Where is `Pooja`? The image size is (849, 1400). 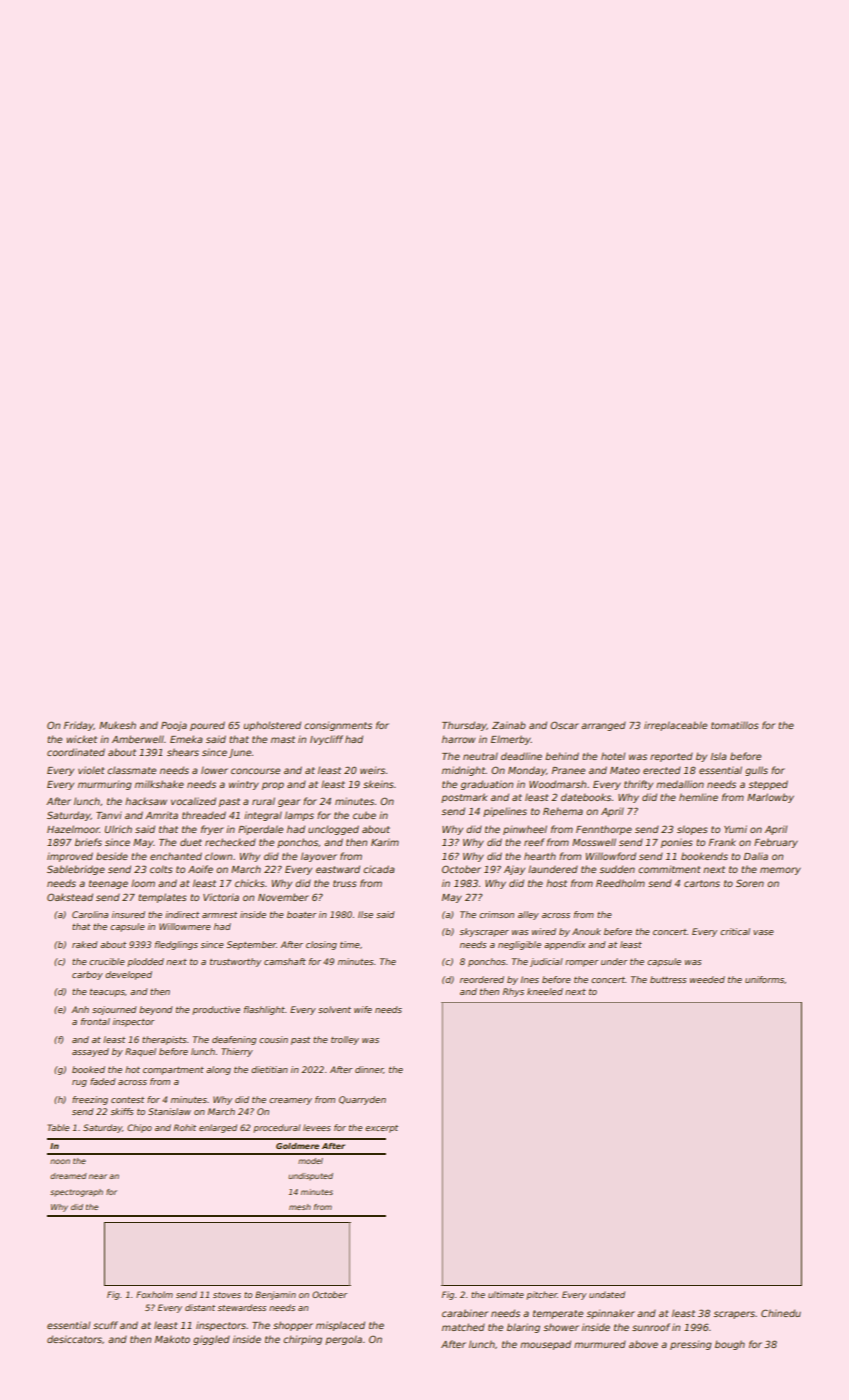
Pooja is located at coordinates (174, 726).
